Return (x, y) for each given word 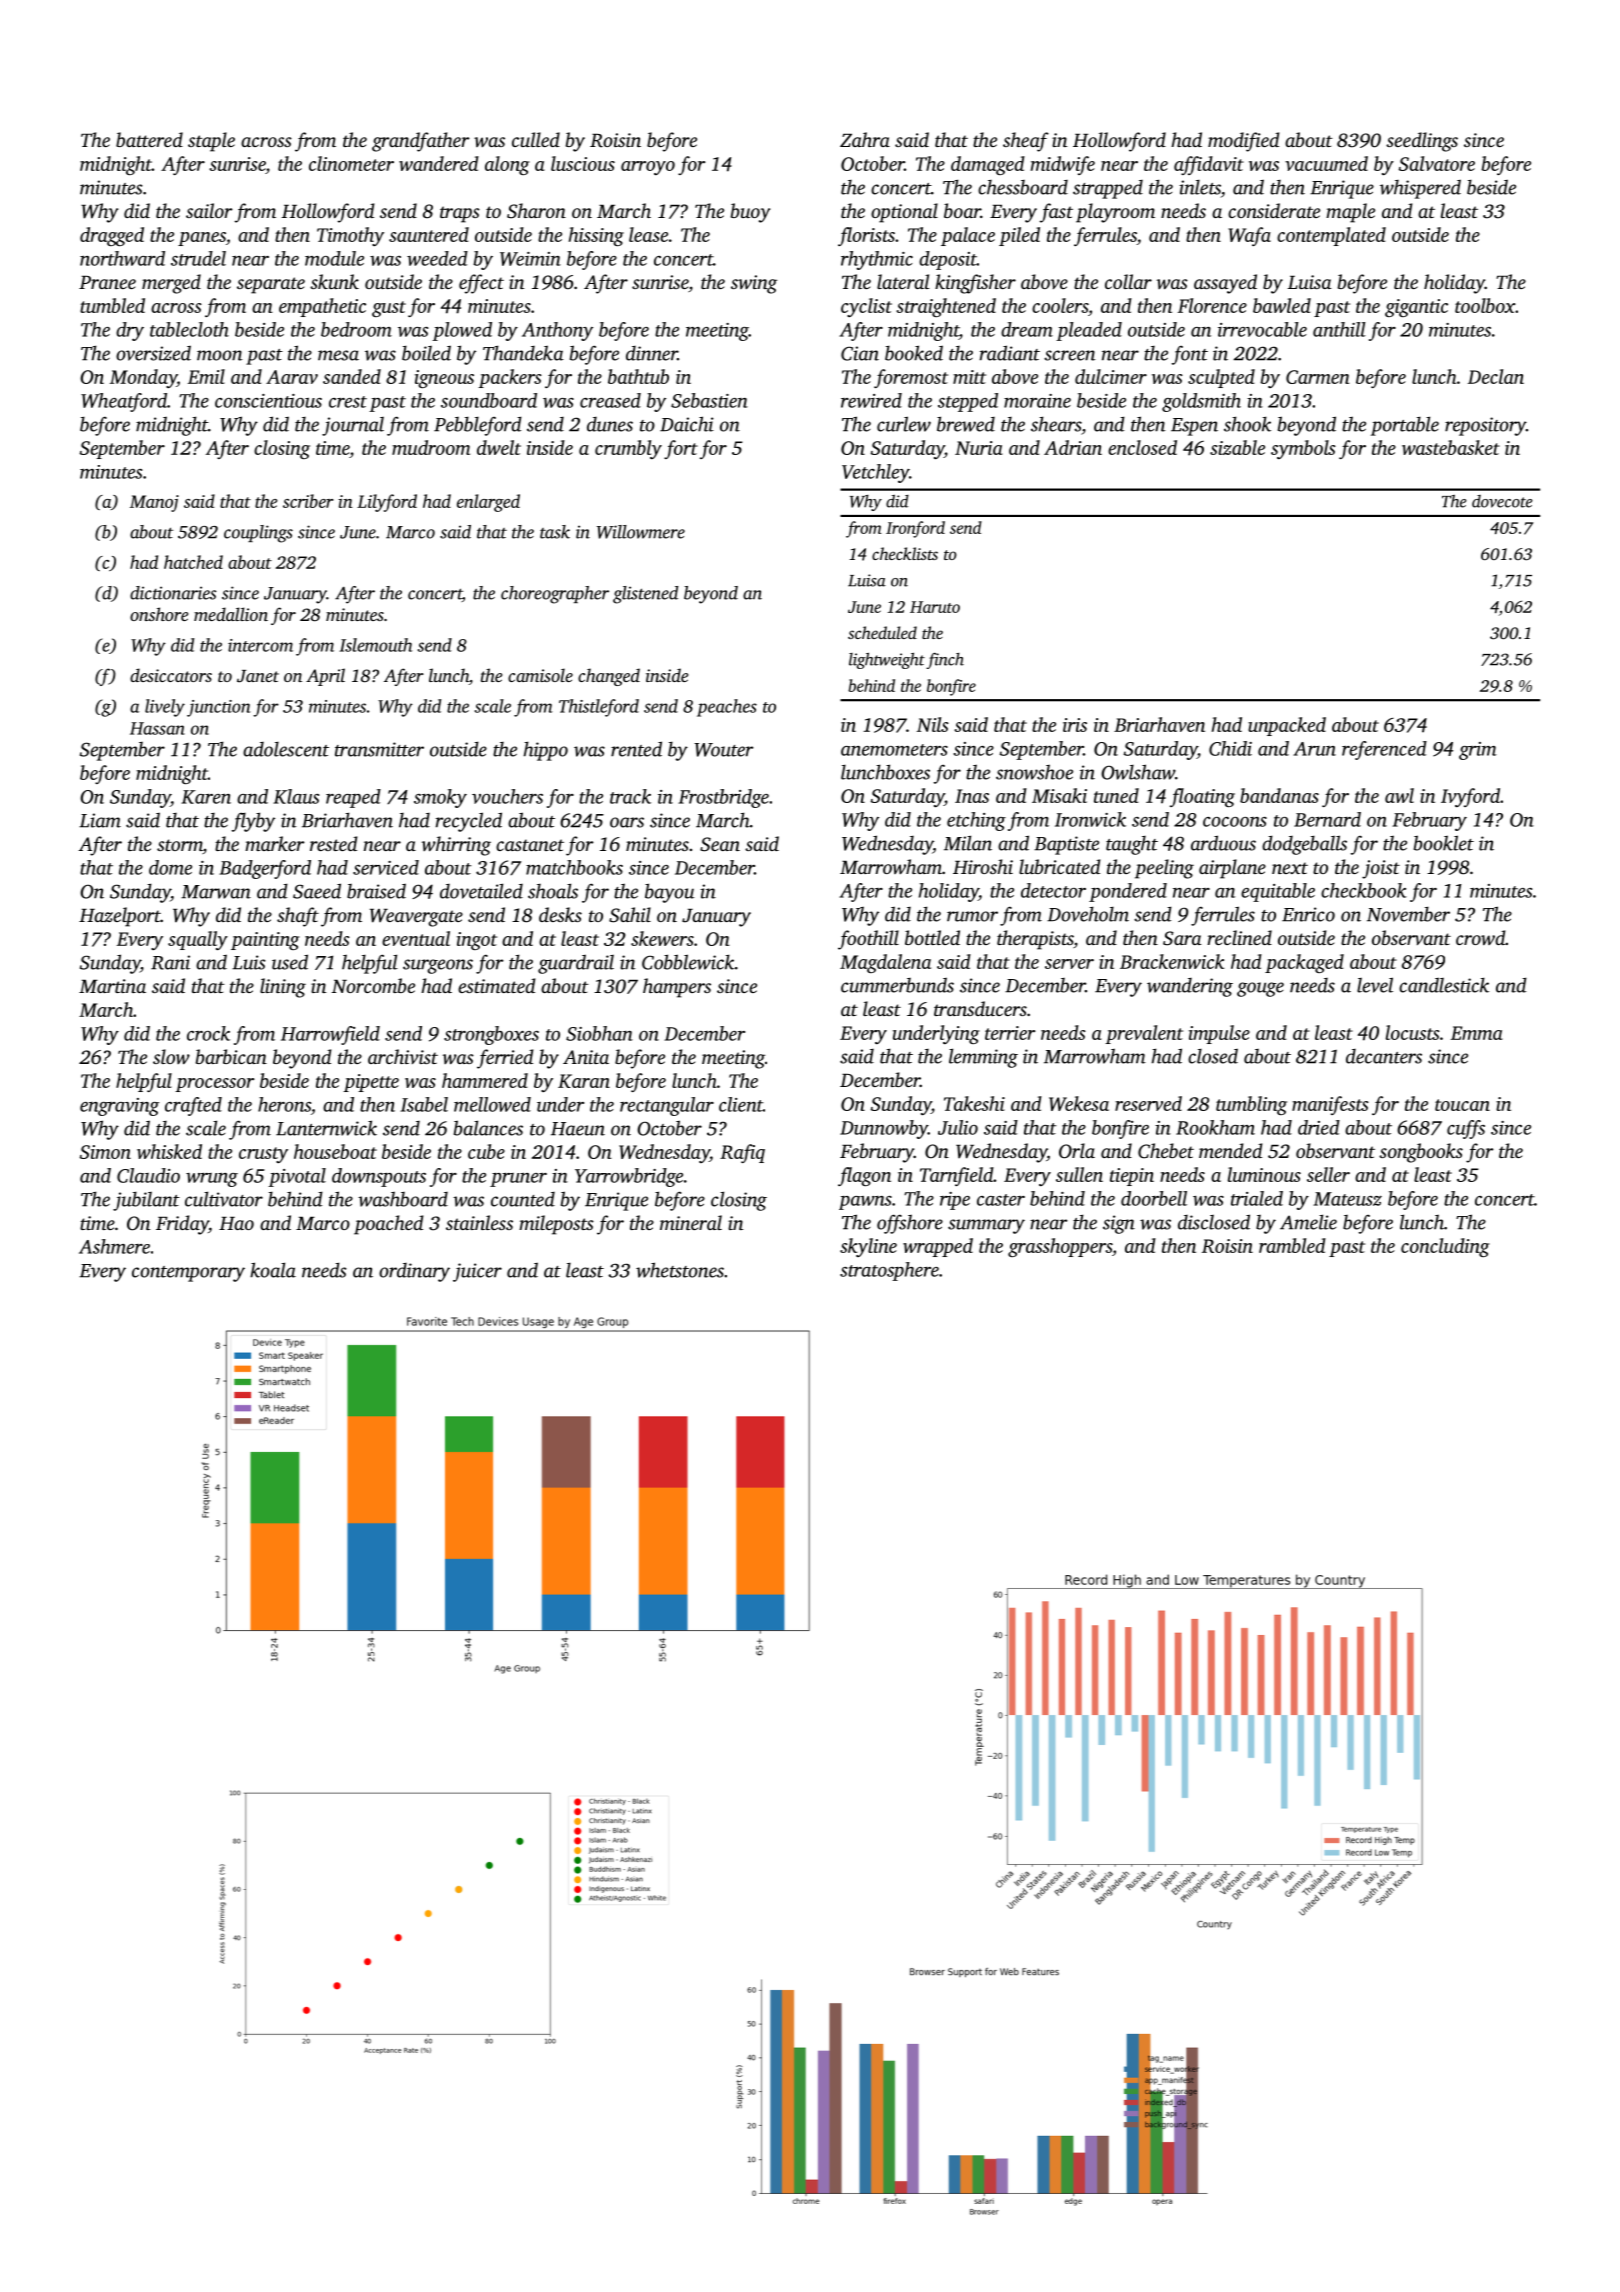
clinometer (351, 163)
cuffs (1466, 1129)
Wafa (1249, 236)
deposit (948, 260)
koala (273, 1270)
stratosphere (889, 1271)
